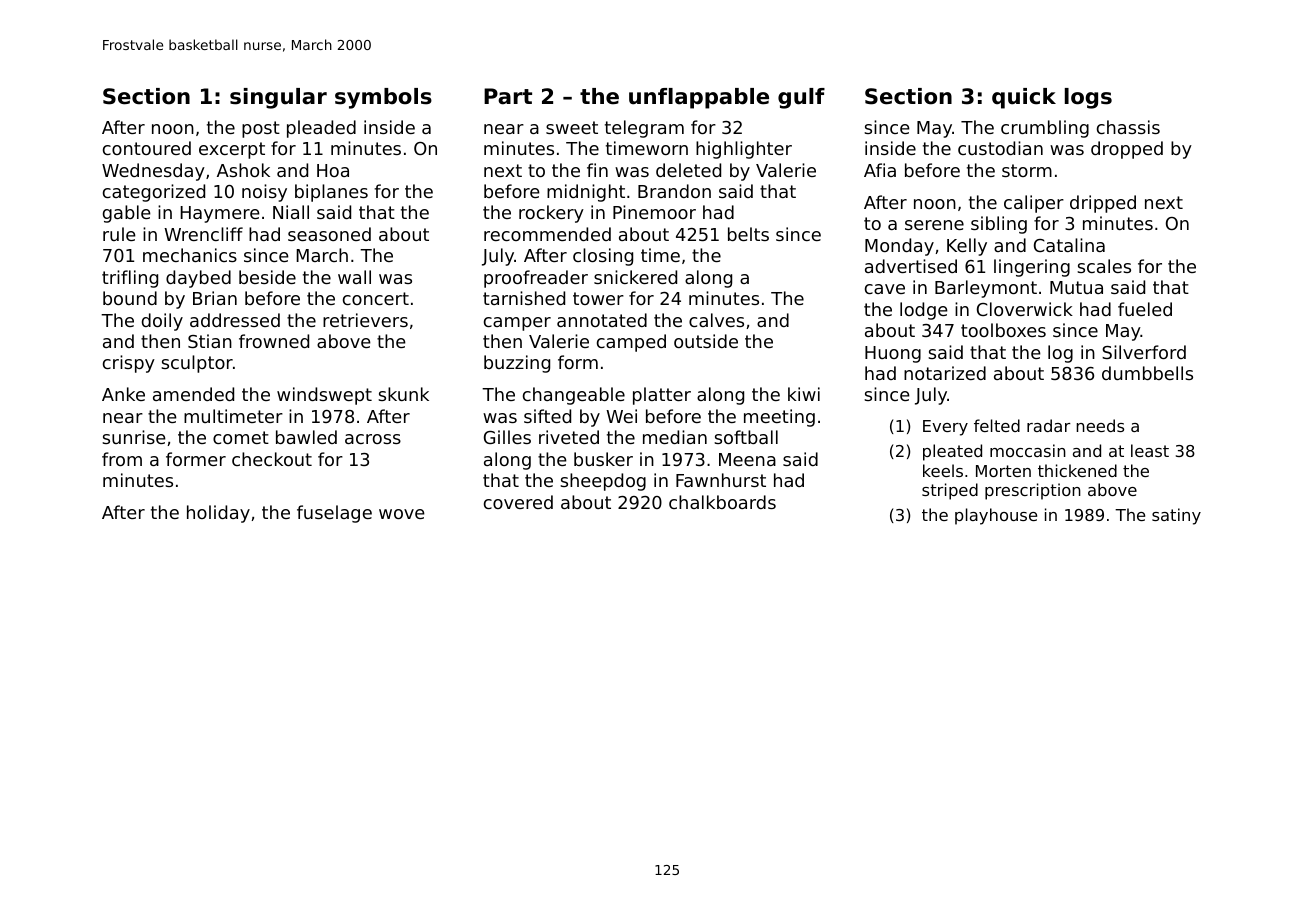  I want to click on rockery, so click(551, 214).
